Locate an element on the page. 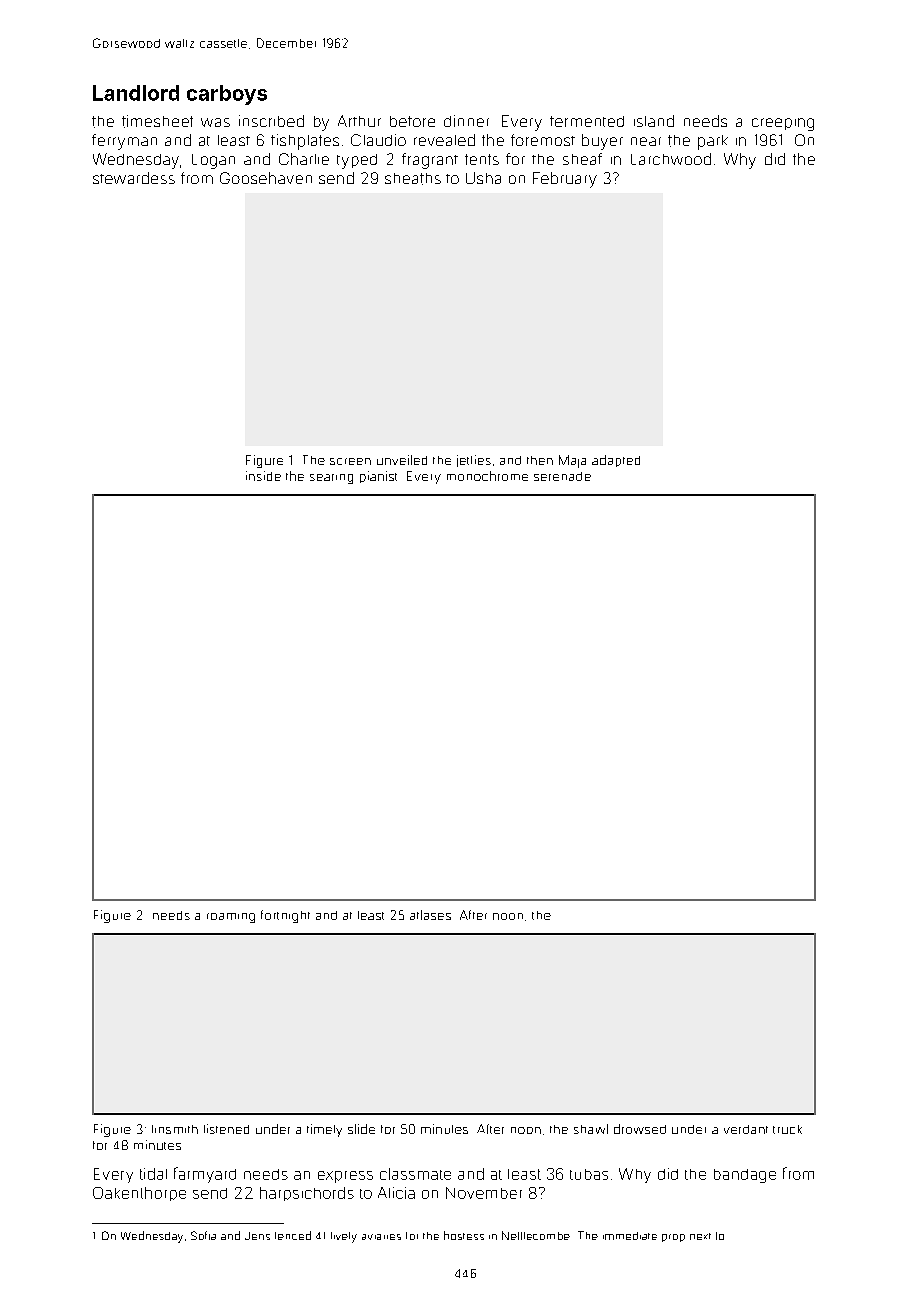 This document has height=1316, width=908. atlases is located at coordinates (430, 915).
